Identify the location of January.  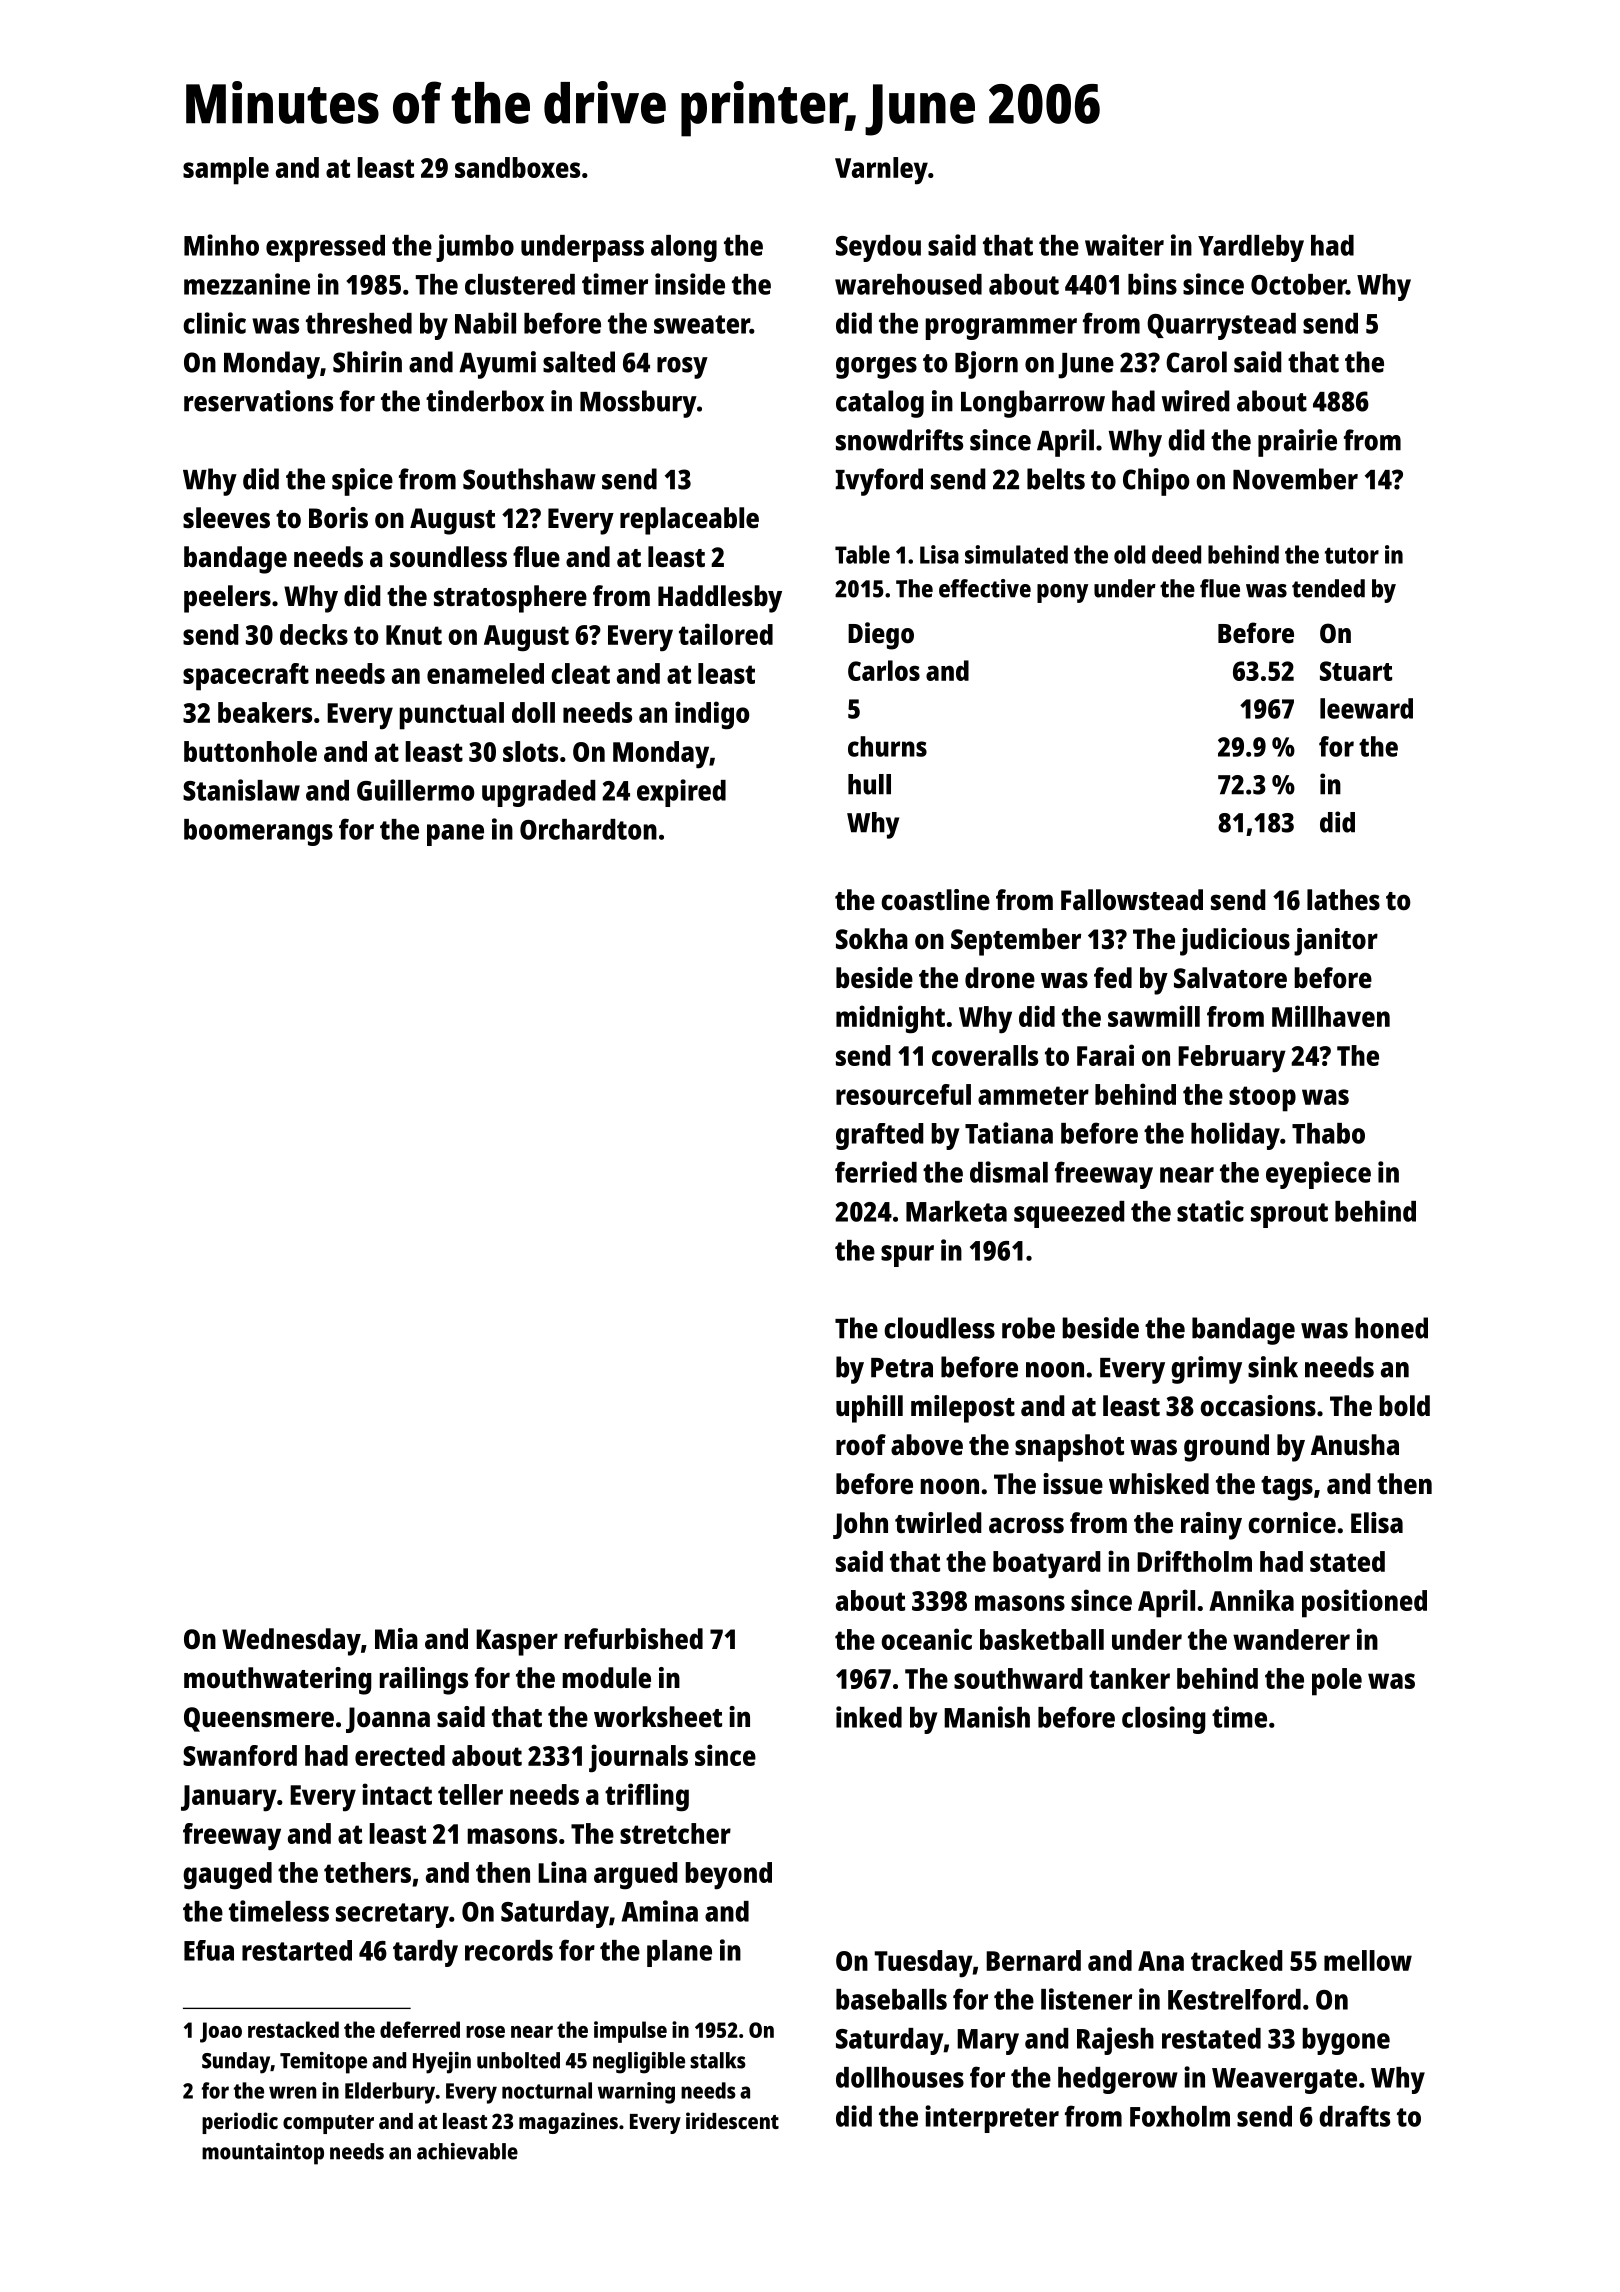
(229, 1798).
